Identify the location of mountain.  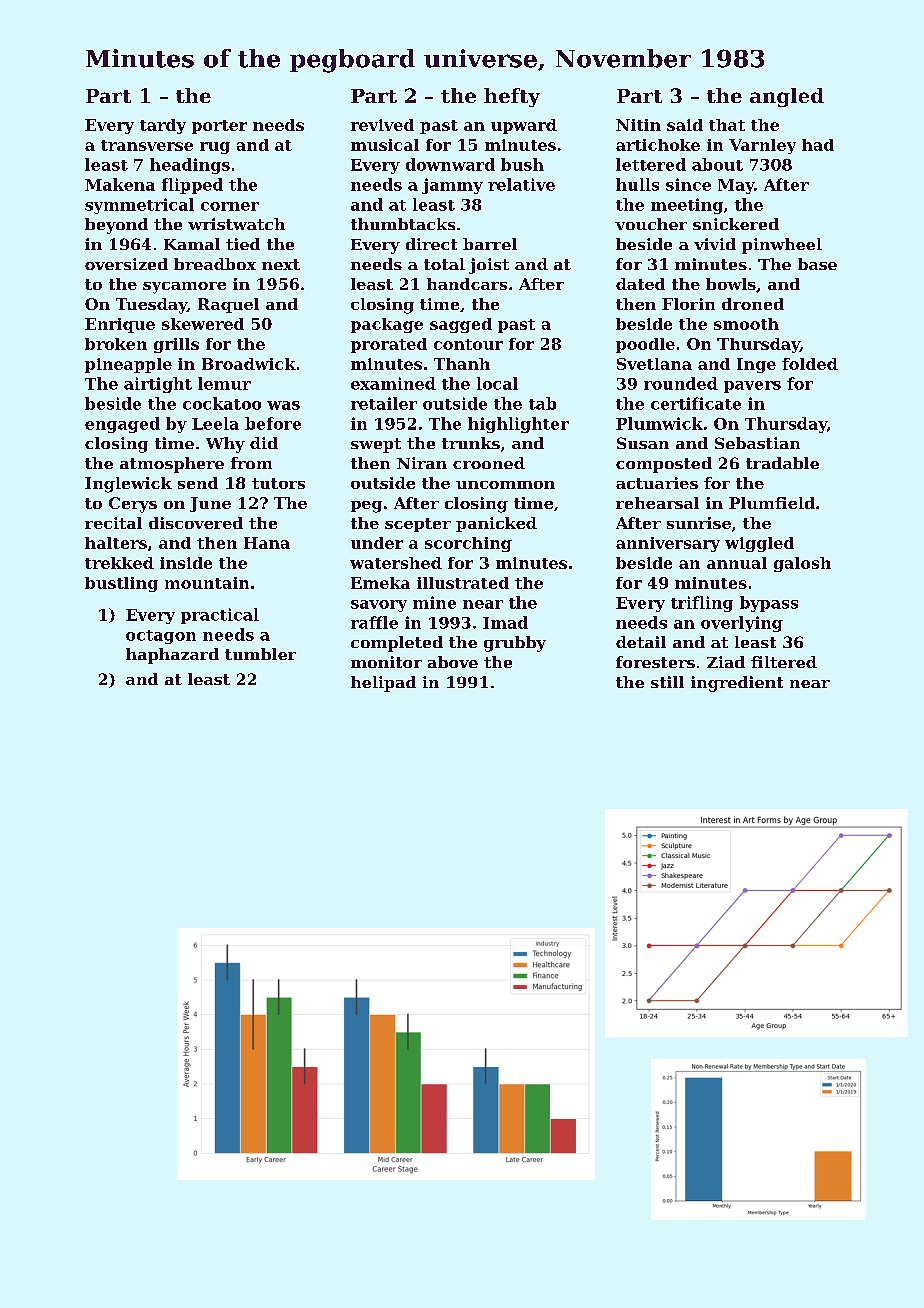
(207, 583).
